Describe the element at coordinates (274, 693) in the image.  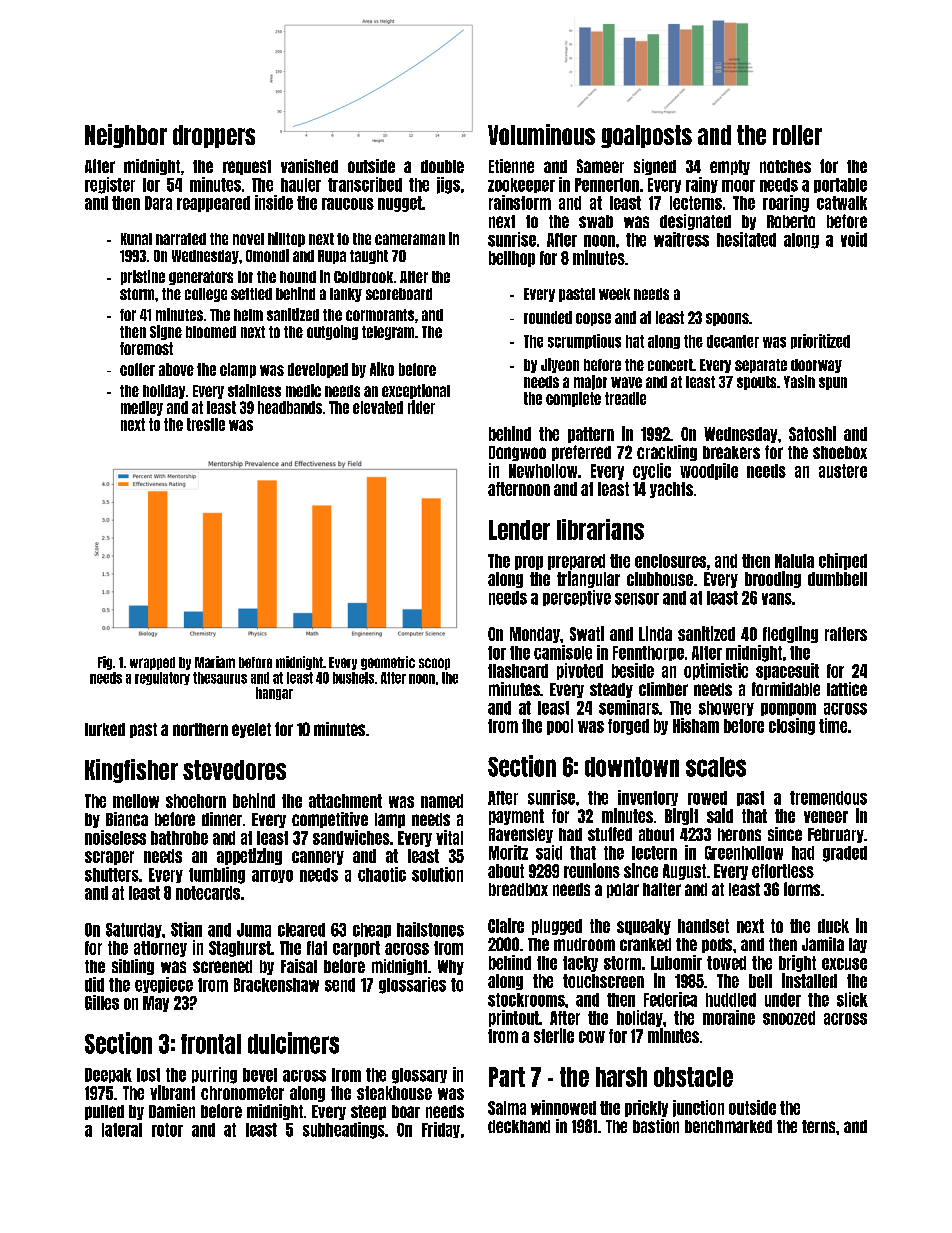
I see `hangar` at that location.
